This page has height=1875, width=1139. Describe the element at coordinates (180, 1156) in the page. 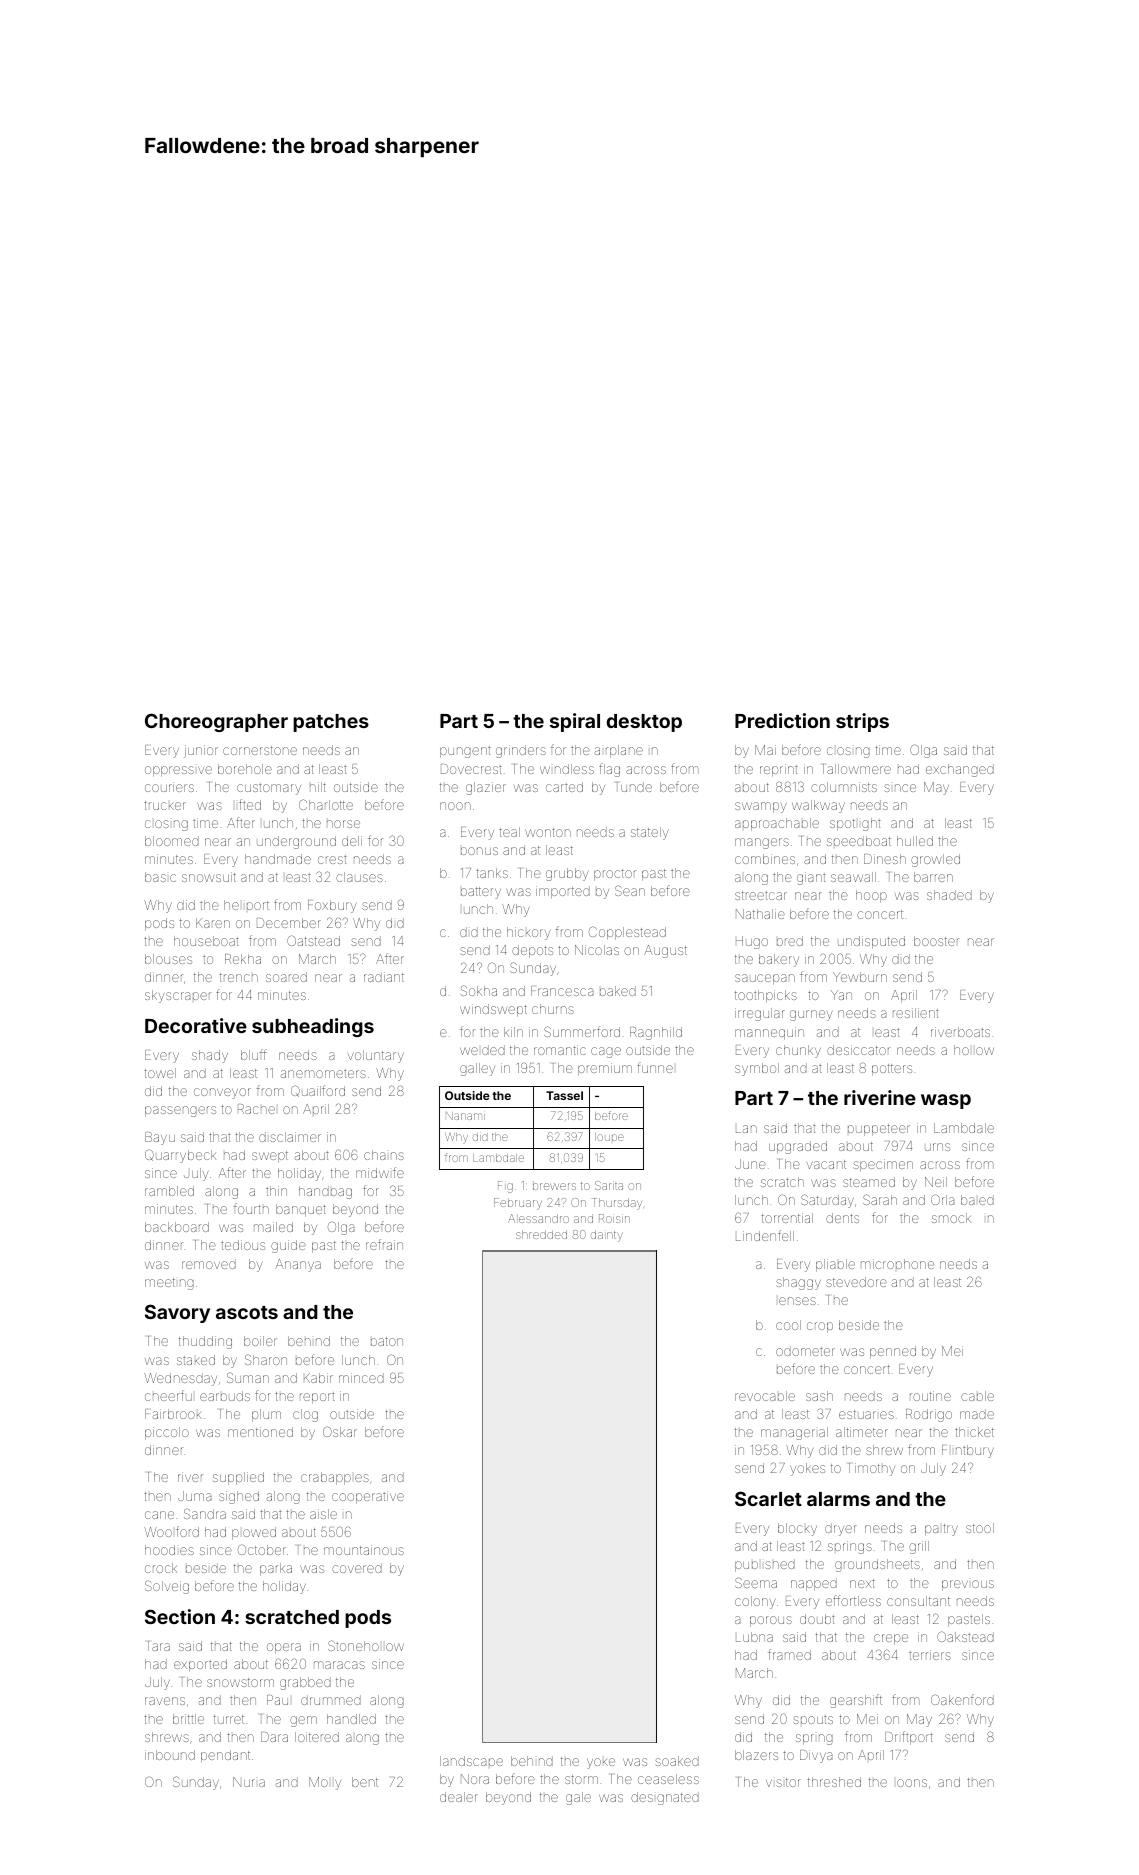

I see `Quarrybeck` at that location.
